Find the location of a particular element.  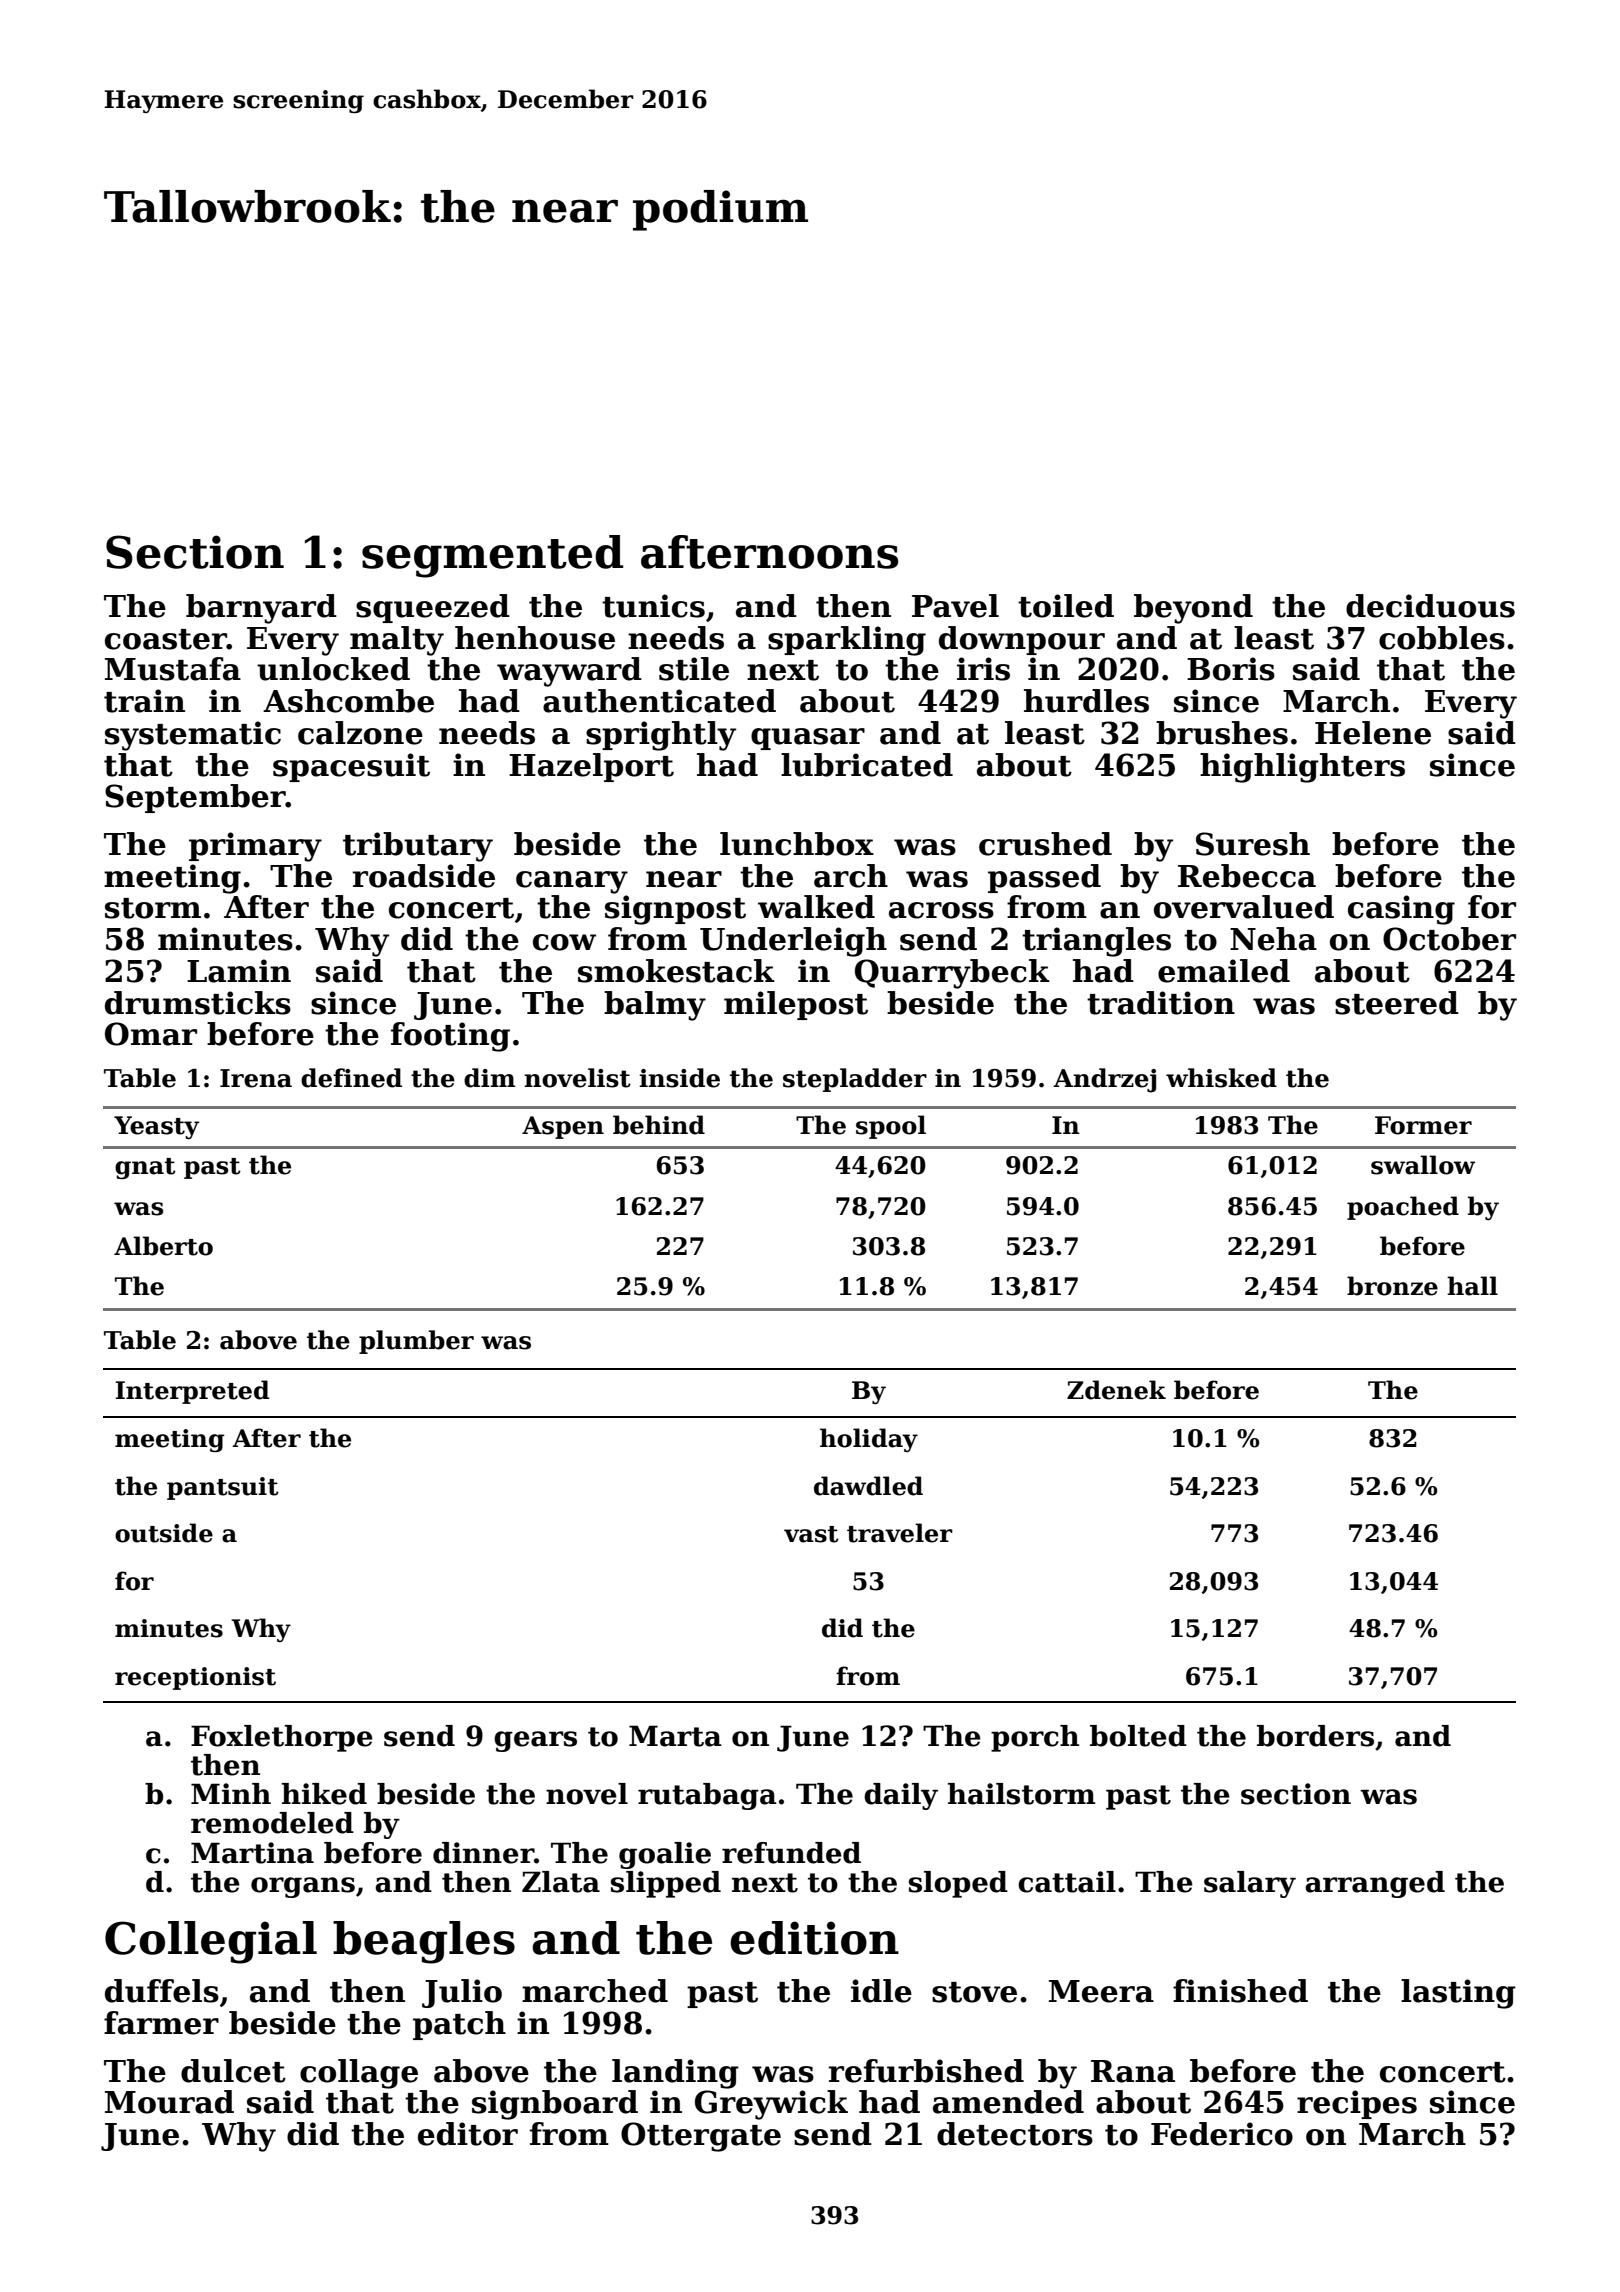

whisked is located at coordinates (1221, 1078).
